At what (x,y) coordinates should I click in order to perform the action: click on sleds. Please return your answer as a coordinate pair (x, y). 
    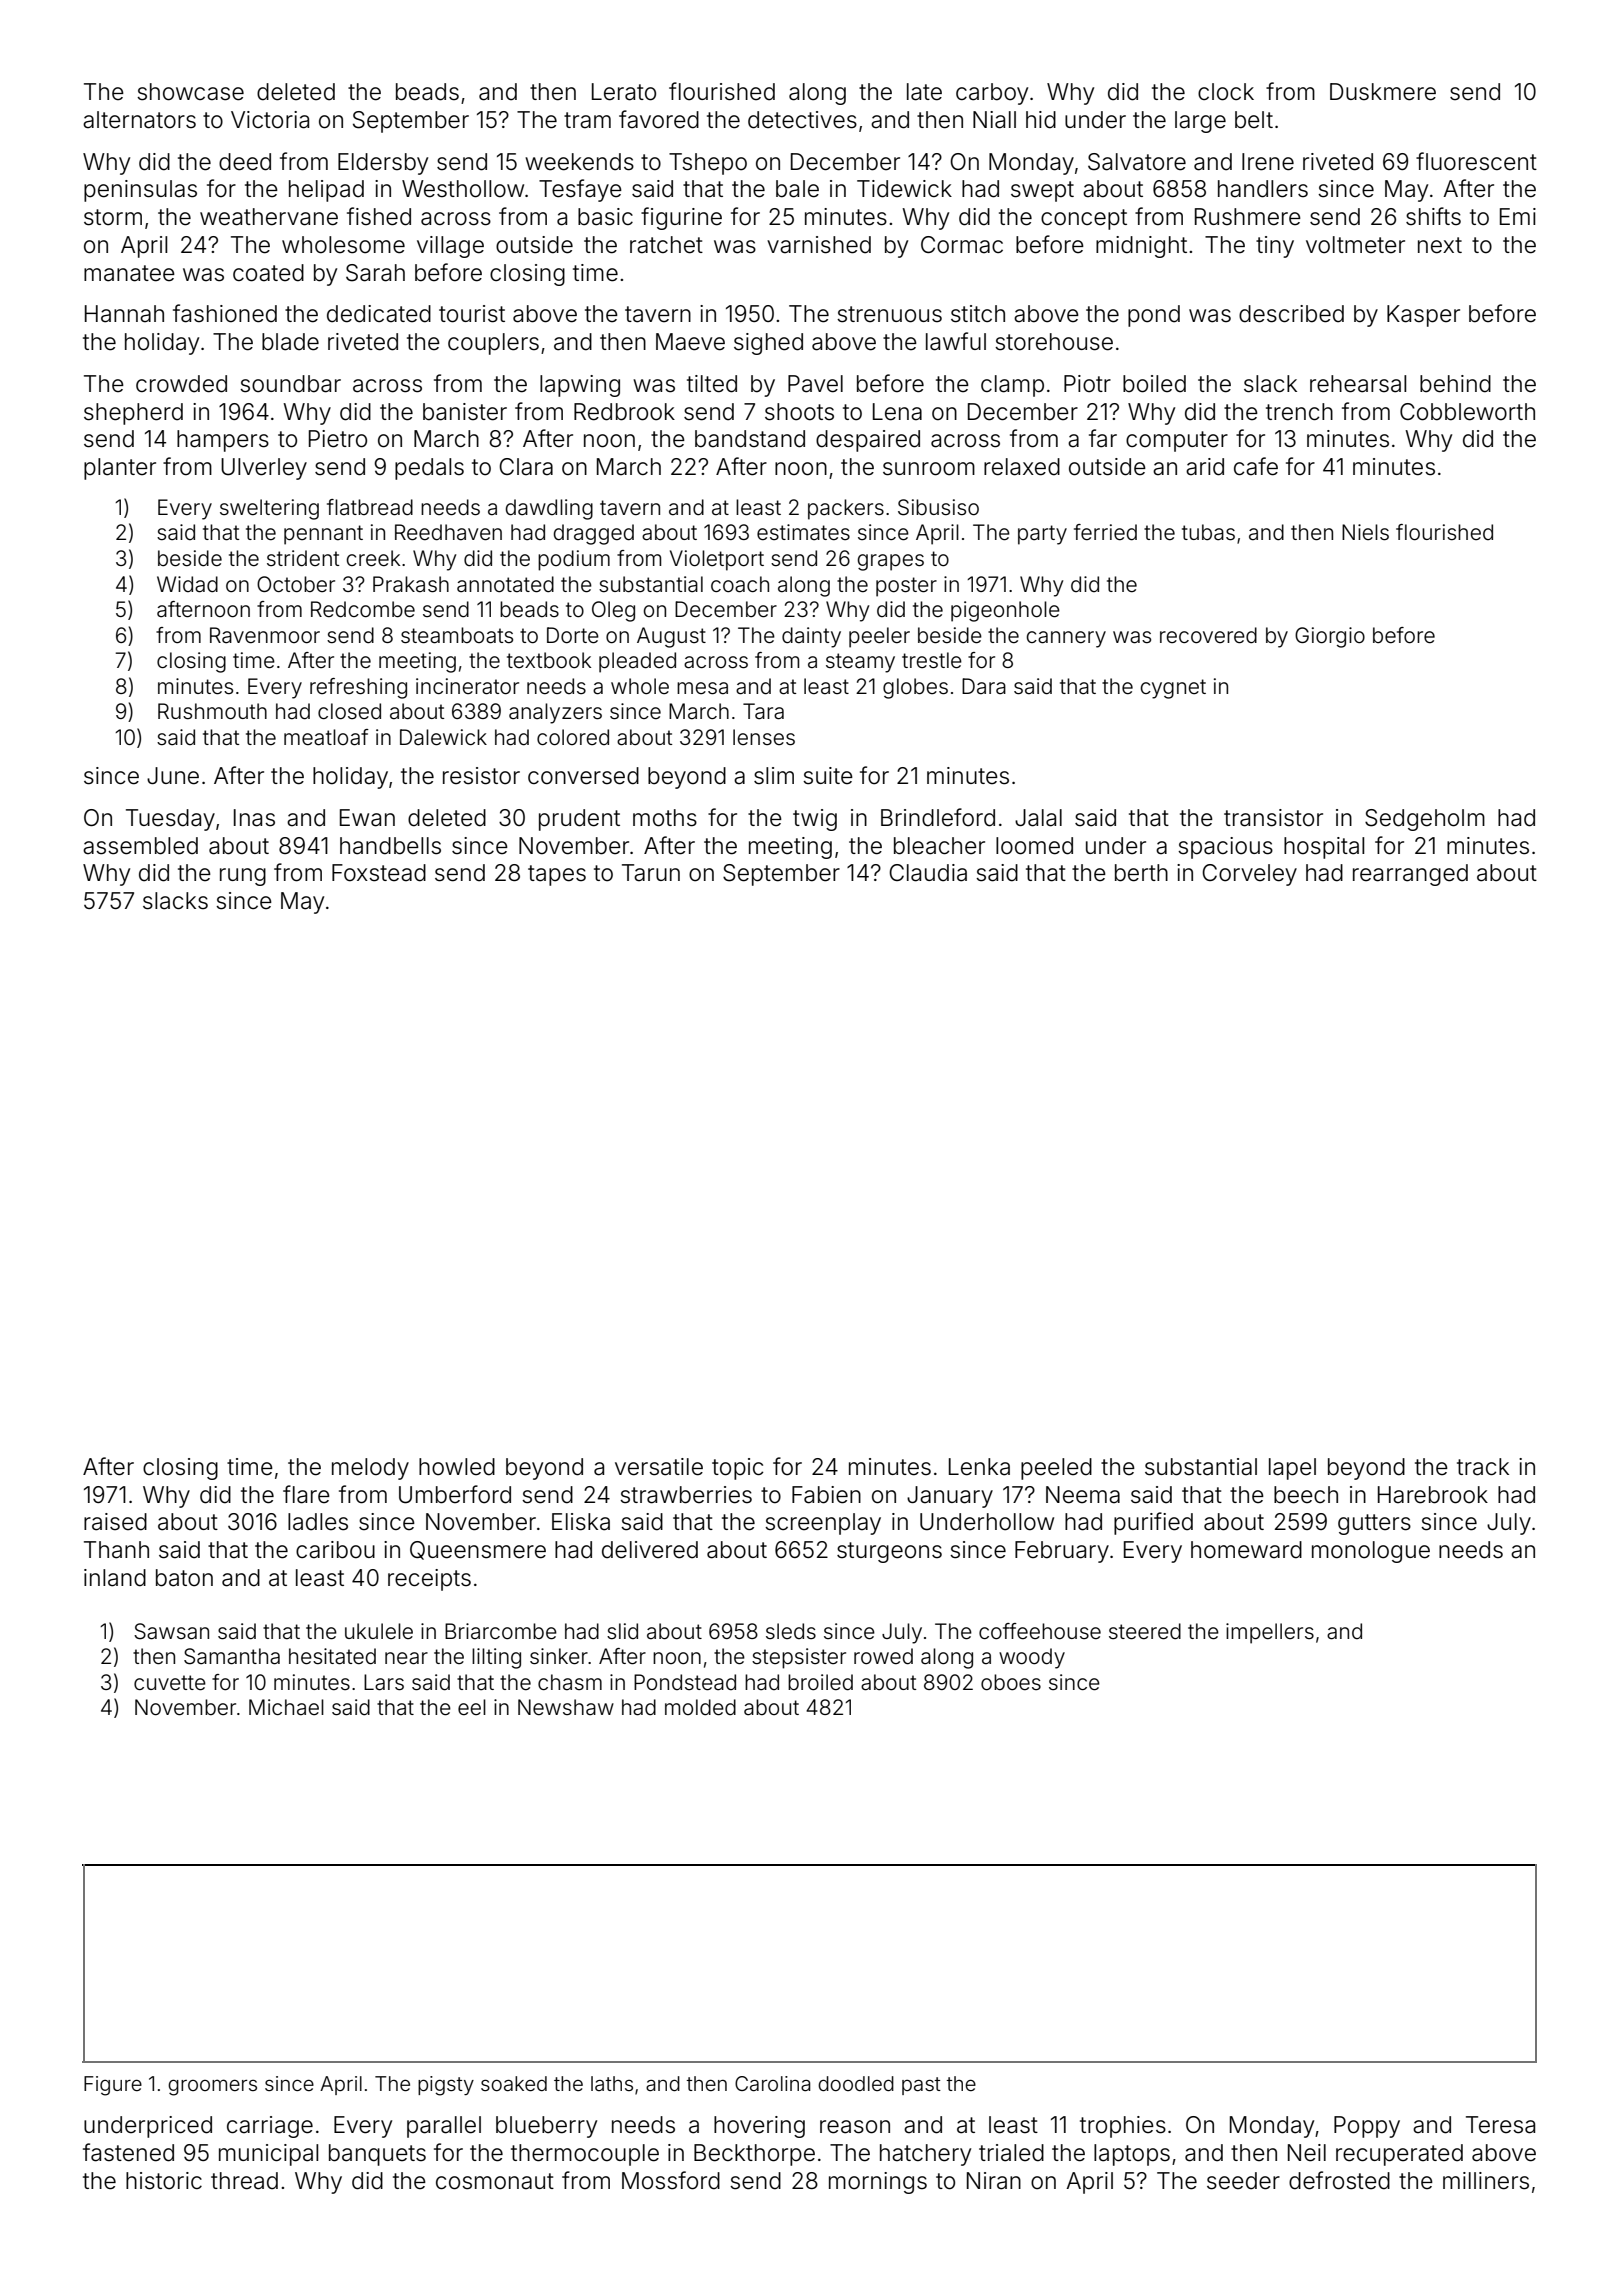
    Looking at the image, I should click on (791, 1631).
